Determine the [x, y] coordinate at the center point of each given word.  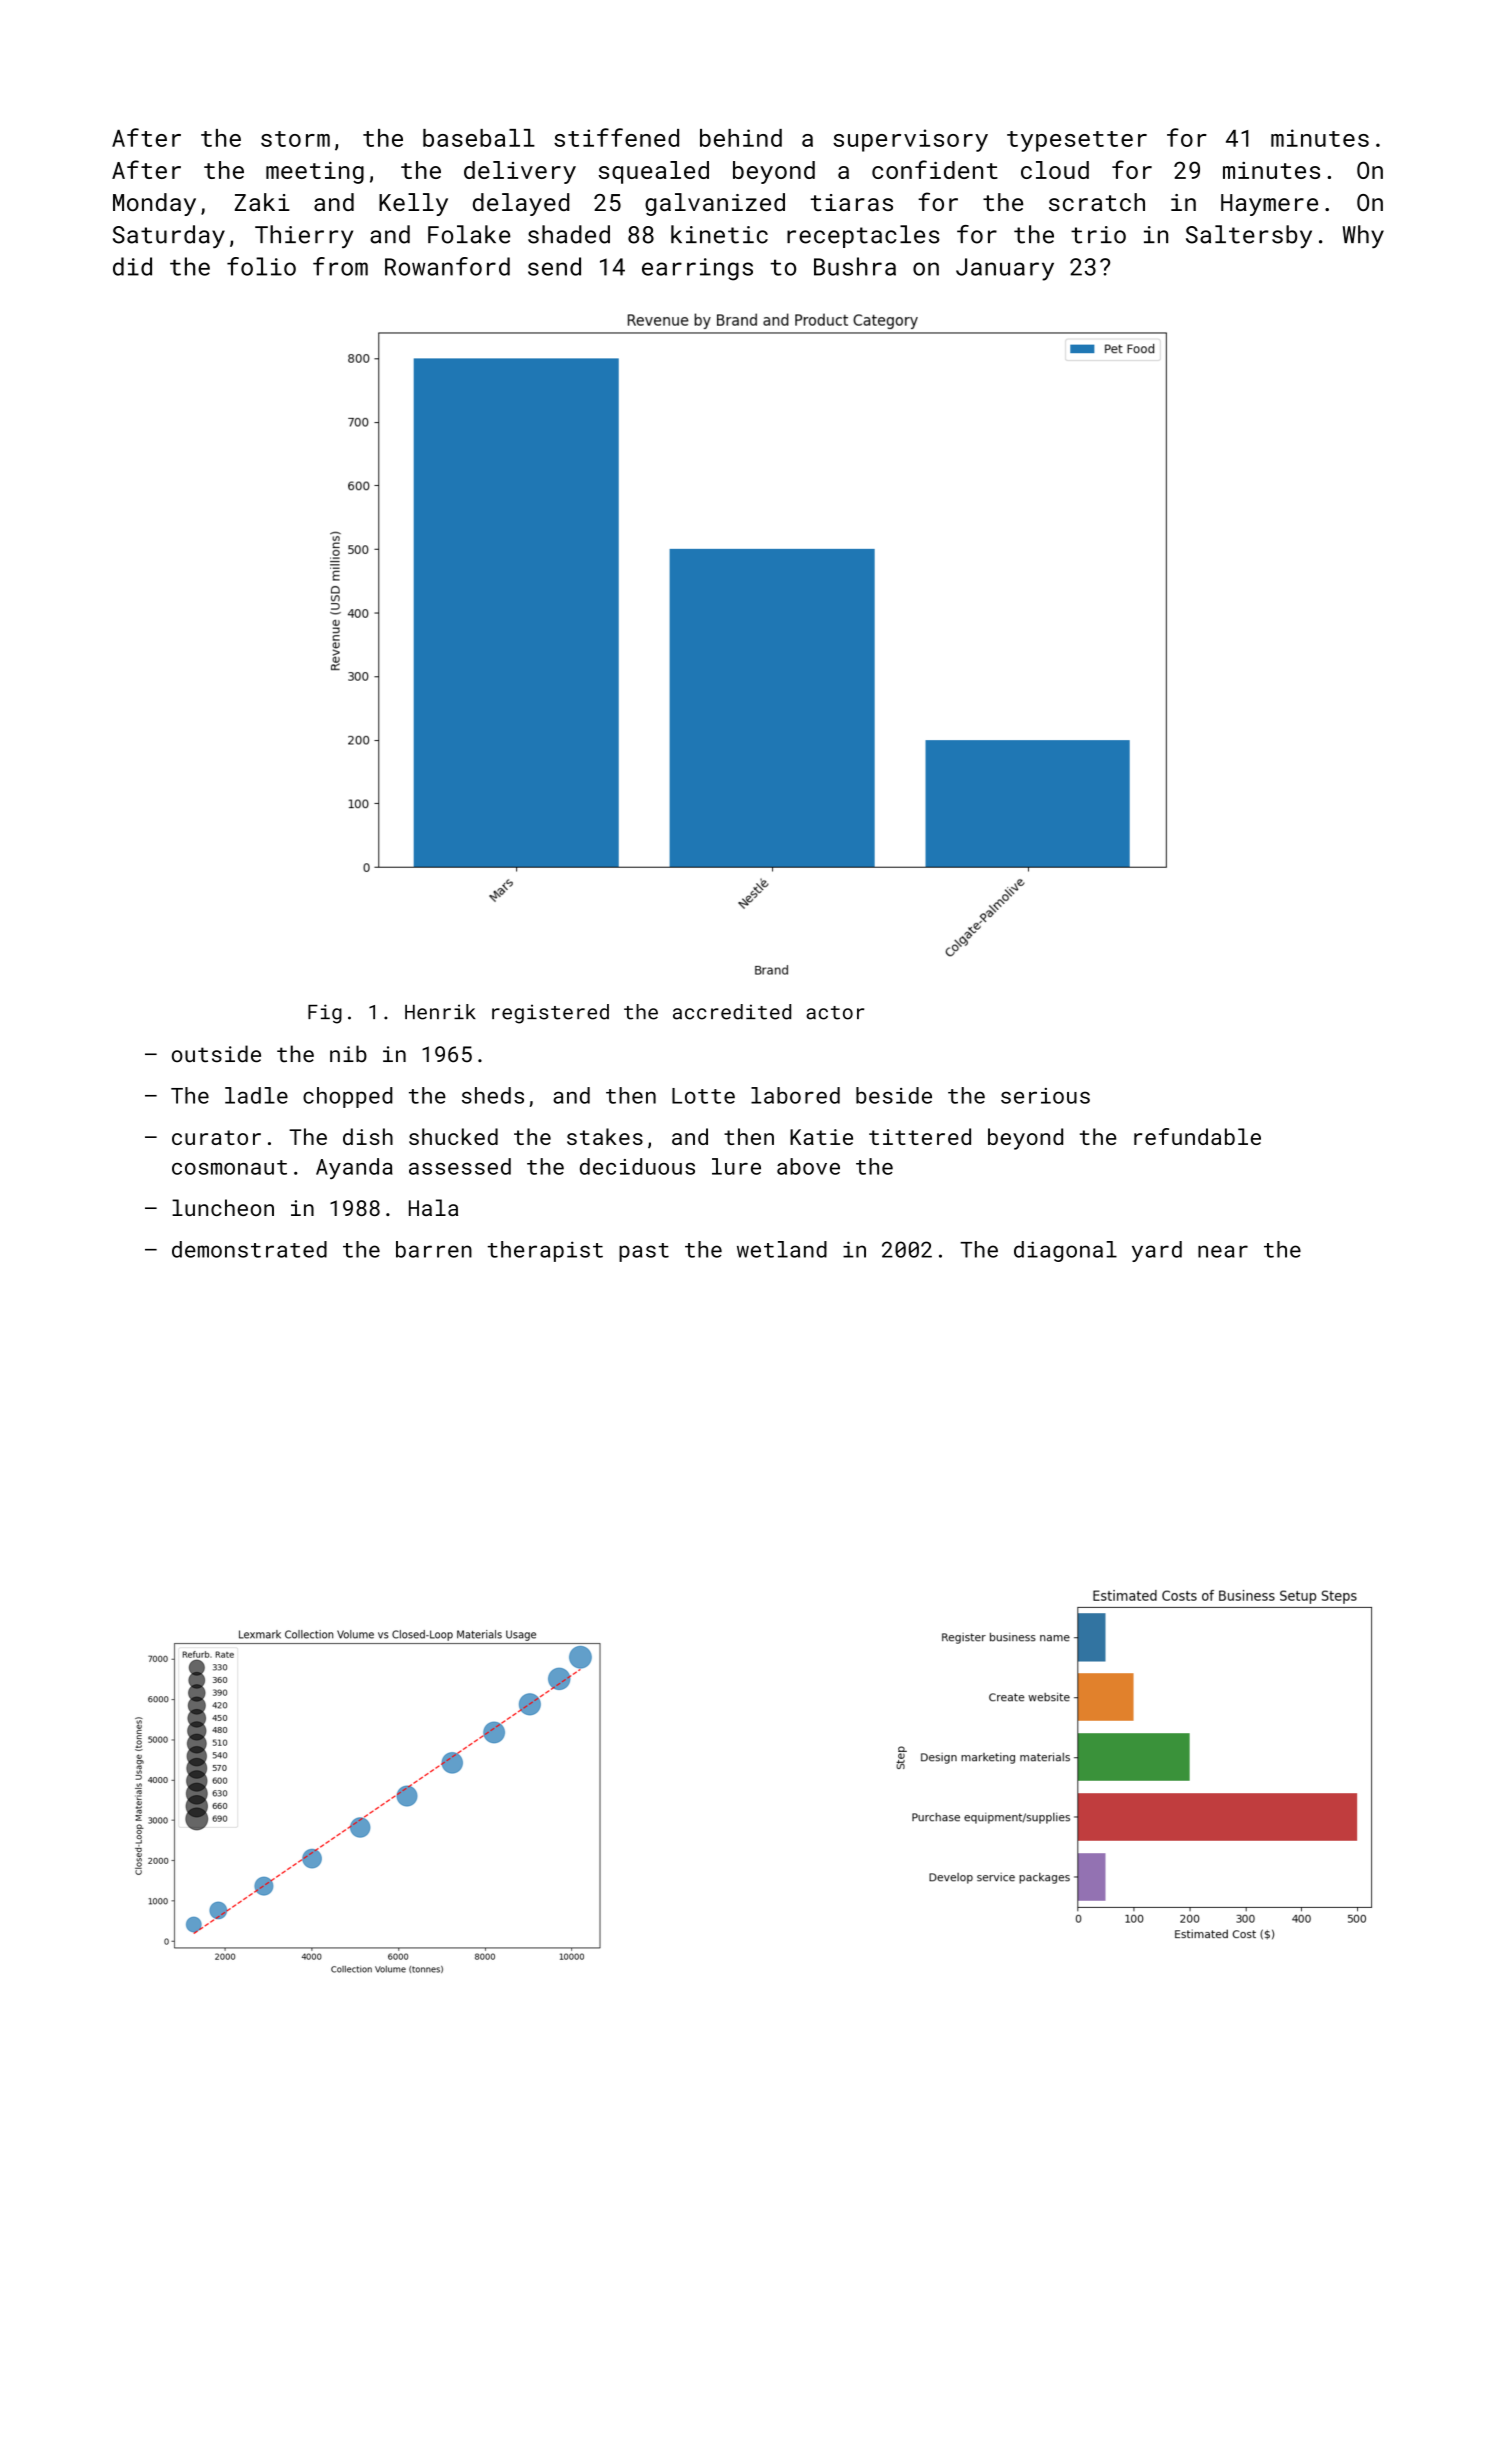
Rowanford [447, 266]
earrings [697, 269]
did [132, 266]
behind [741, 138]
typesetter [1077, 141]
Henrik [440, 1012]
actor [835, 1013]
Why [1363, 237]
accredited [732, 1012]
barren [434, 1249]
